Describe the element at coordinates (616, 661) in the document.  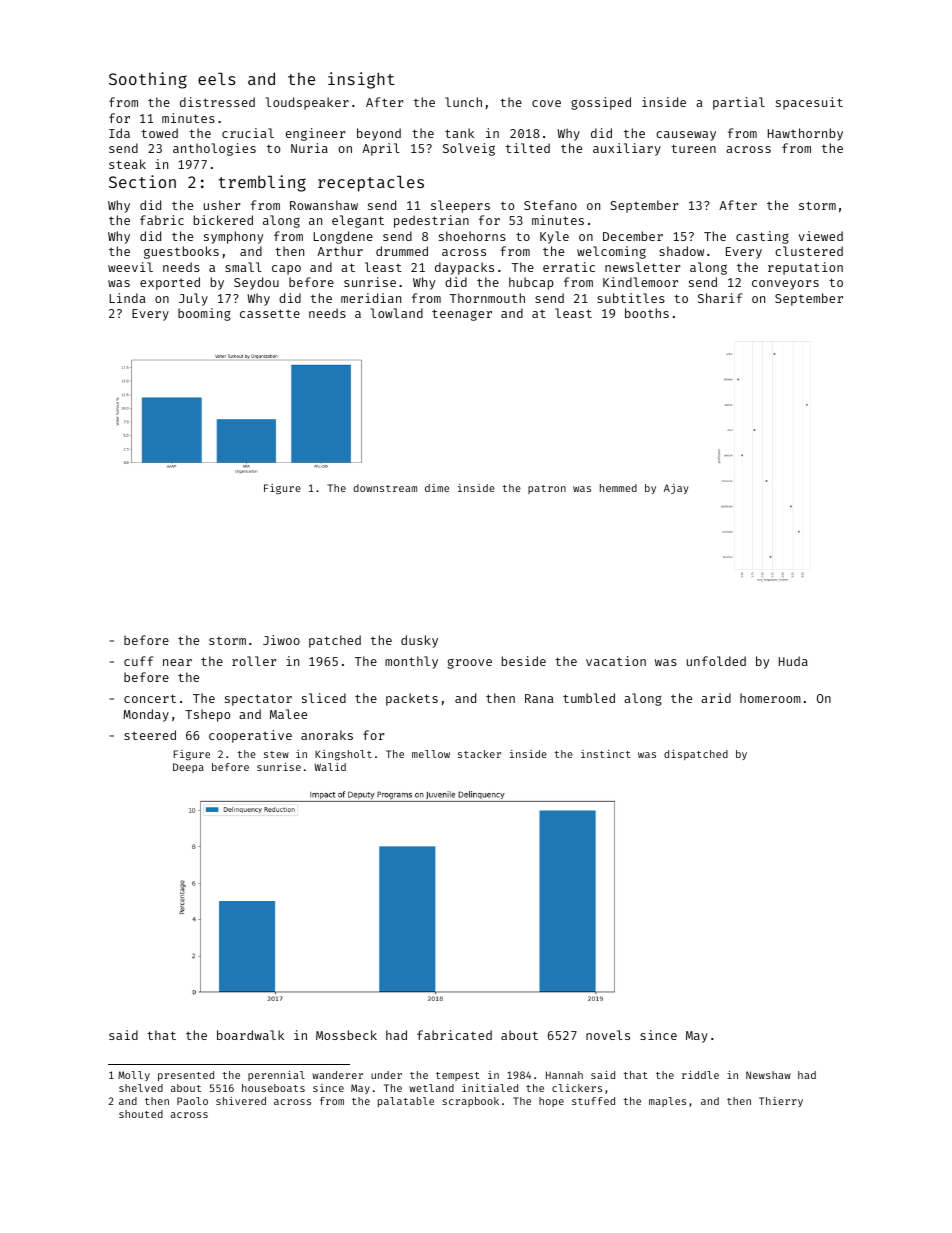
I see `vacation` at that location.
